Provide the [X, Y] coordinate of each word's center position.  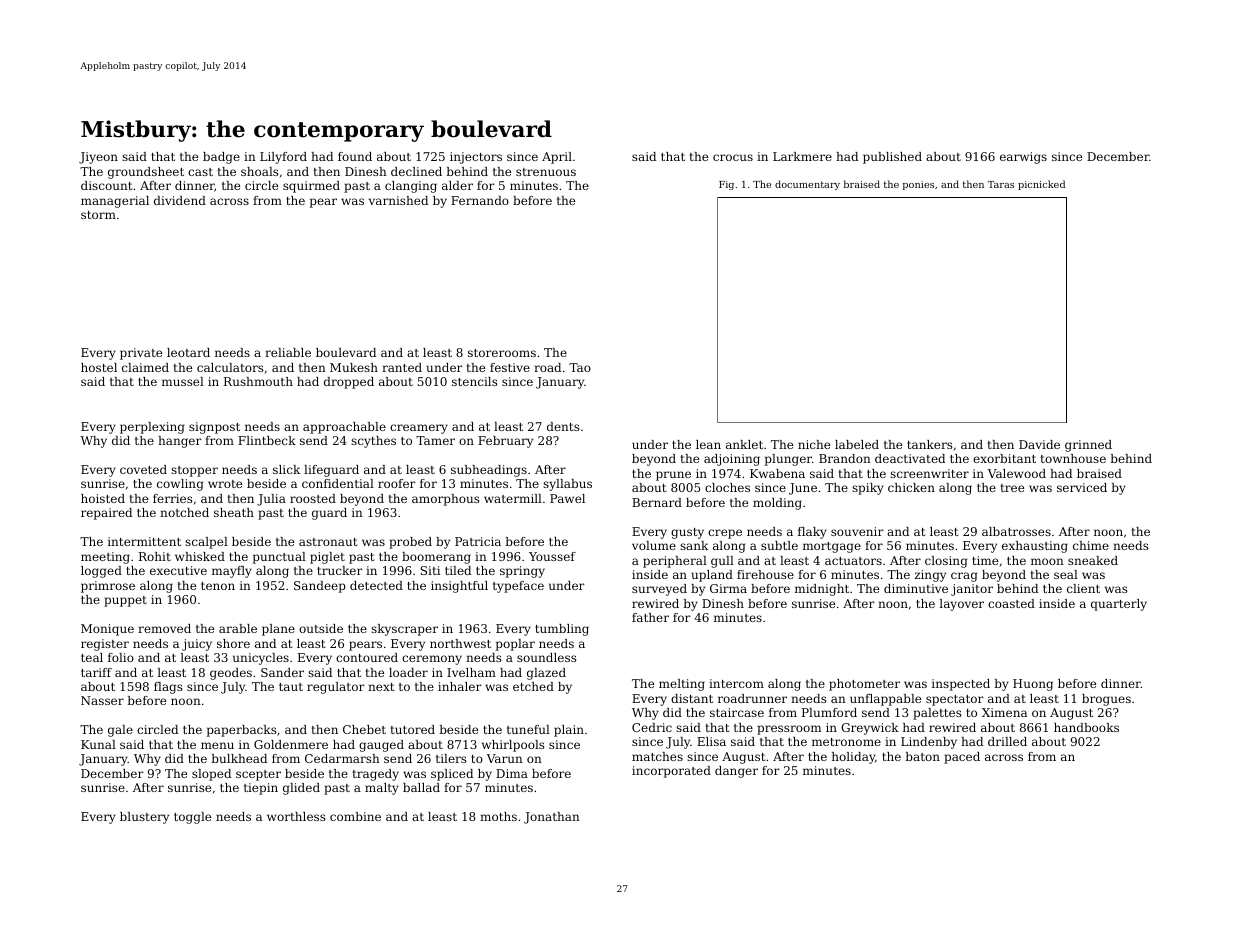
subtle [779, 545]
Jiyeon [98, 158]
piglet [327, 558]
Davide [1039, 444]
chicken [911, 487]
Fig [726, 185]
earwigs [1023, 158]
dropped [349, 383]
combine [355, 816]
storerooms [502, 353]
